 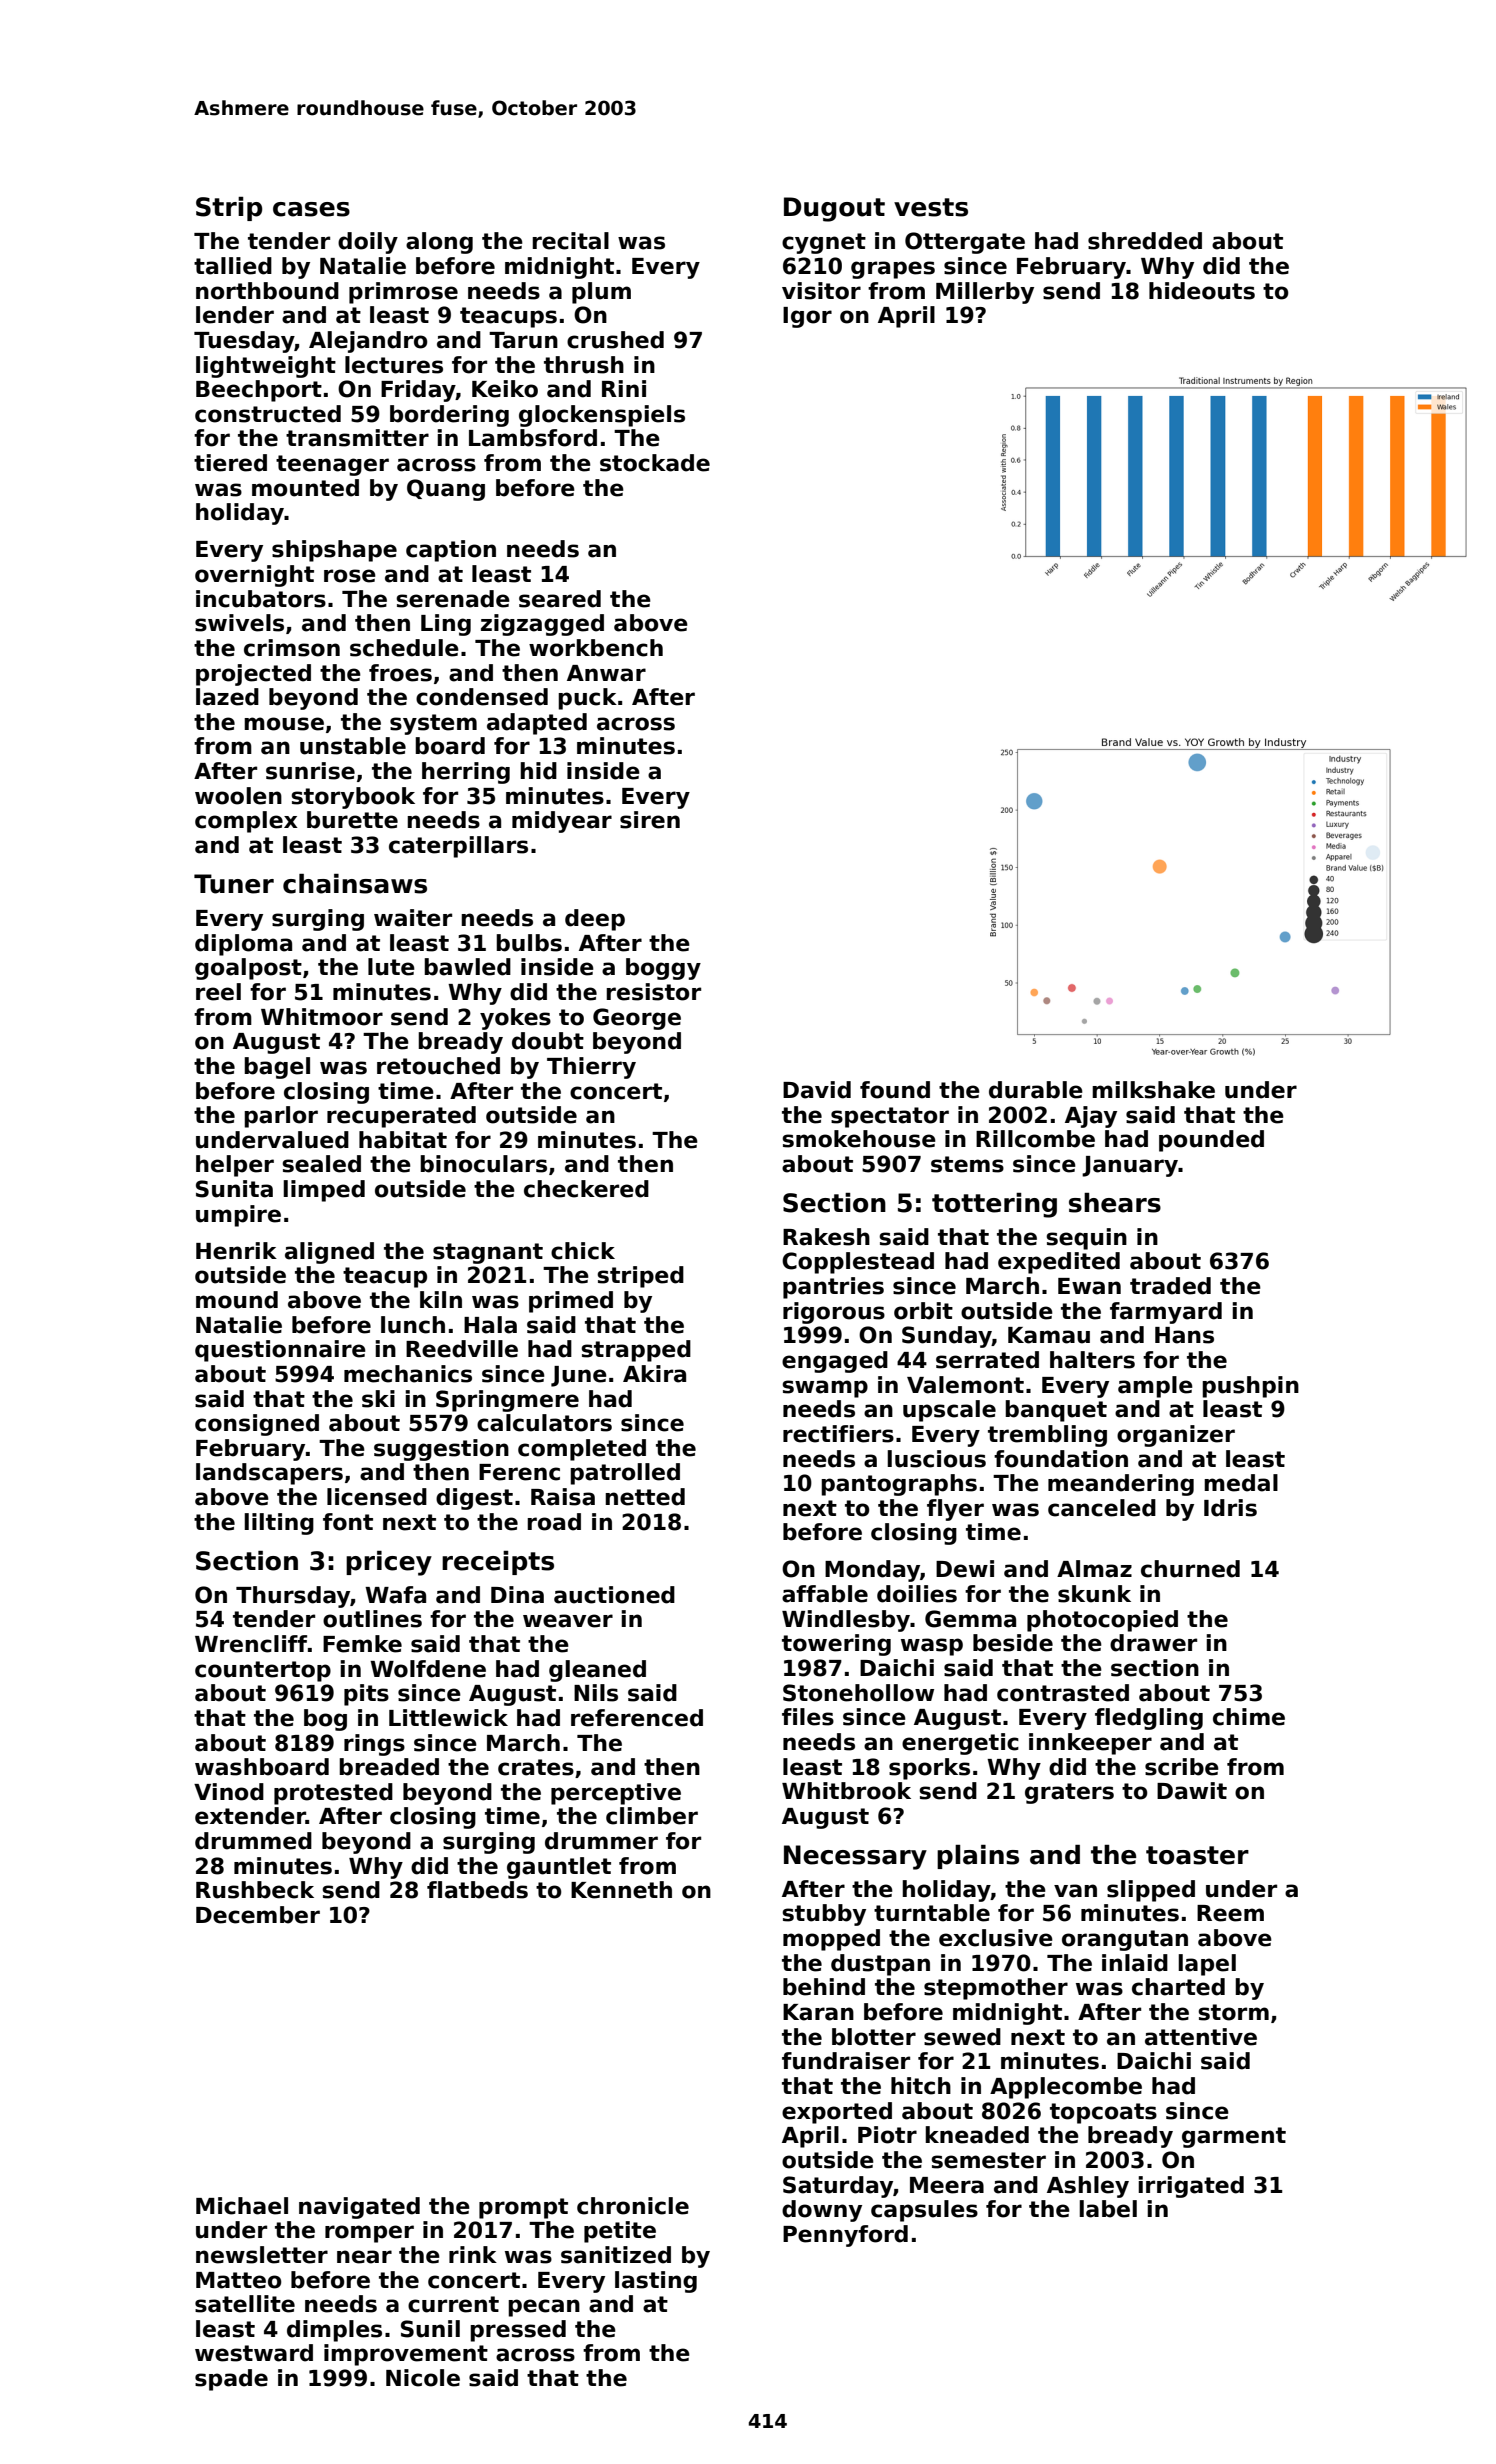 I want to click on satellite, so click(x=245, y=2304).
